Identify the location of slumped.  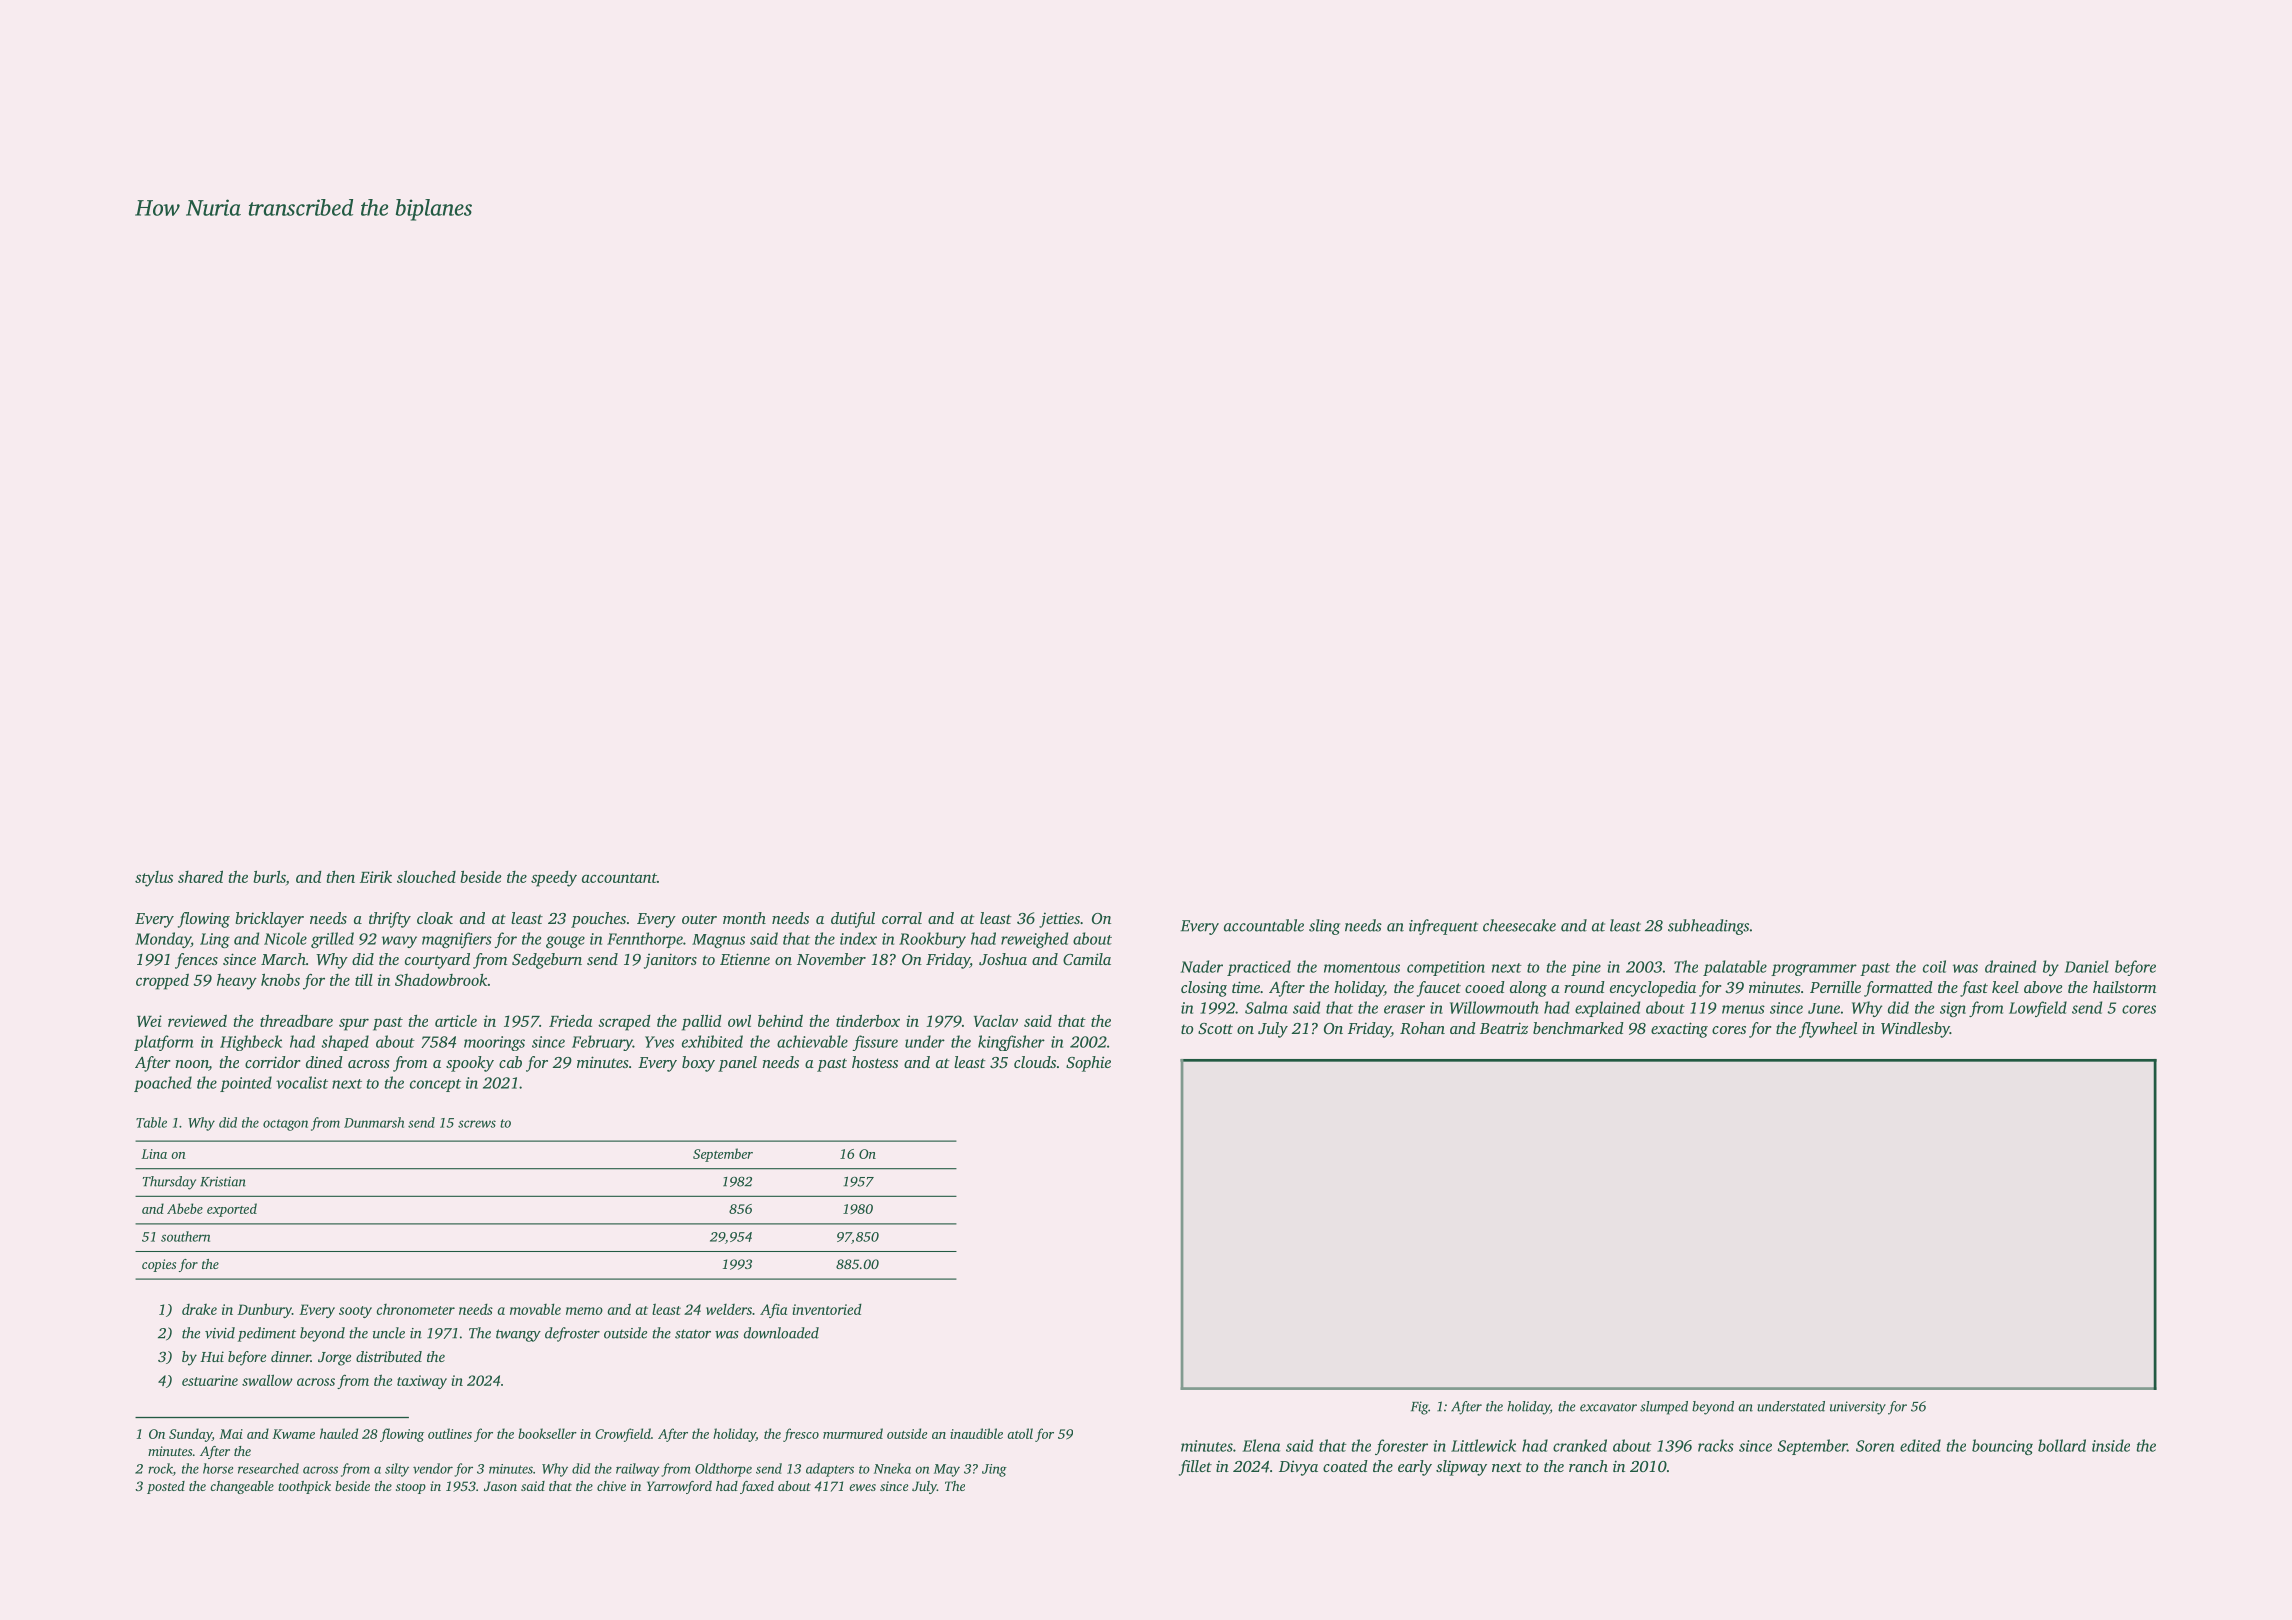
(1664, 1408).
